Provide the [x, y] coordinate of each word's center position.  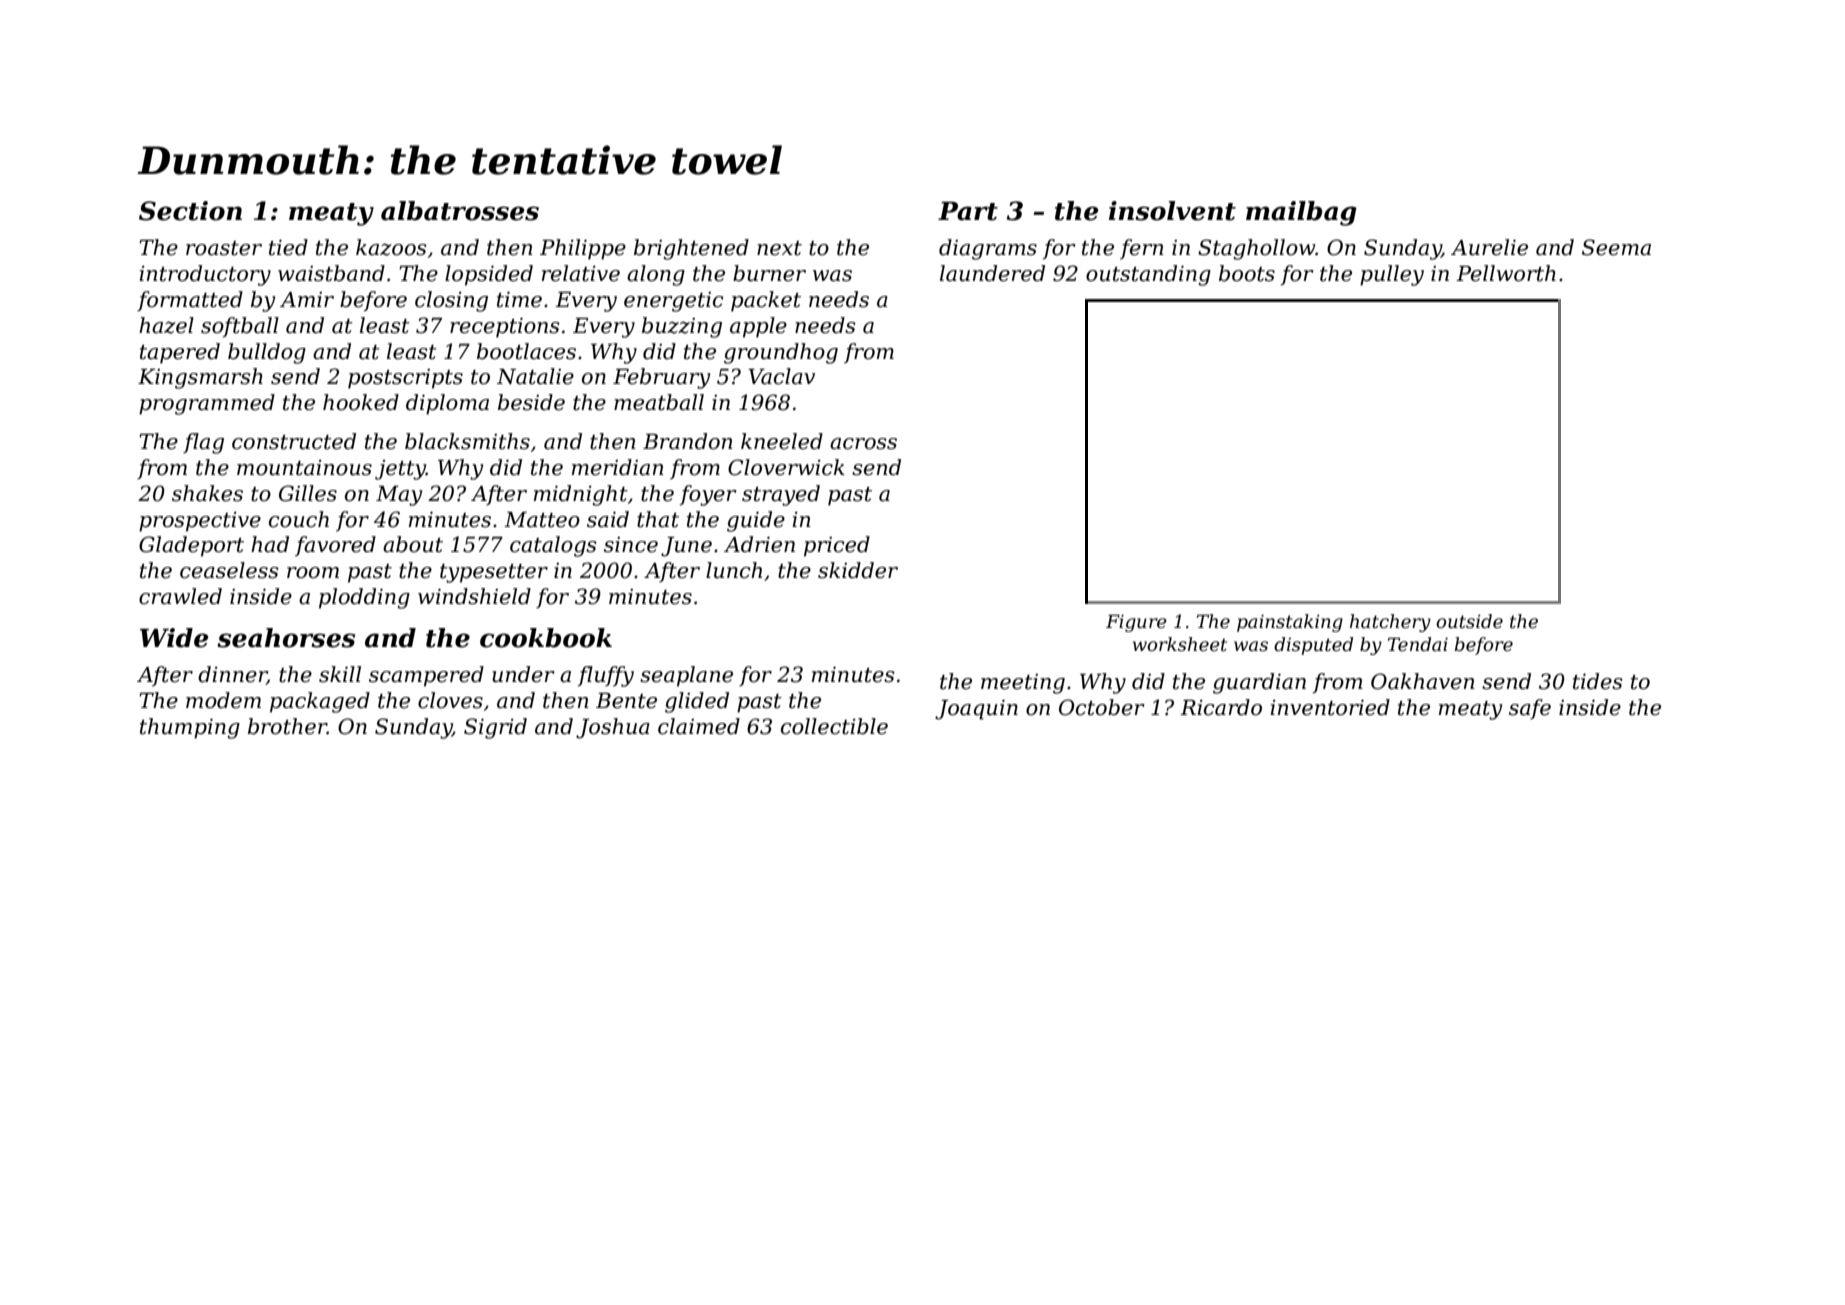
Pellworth [1506, 273]
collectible [834, 726]
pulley [1392, 275]
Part [968, 211]
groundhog [781, 353]
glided [697, 702]
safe [1530, 709]
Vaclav [781, 376]
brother [287, 726]
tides [1598, 681]
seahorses [286, 638]
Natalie [535, 376]
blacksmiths [467, 441]
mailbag [1301, 213]
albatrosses [460, 211]
